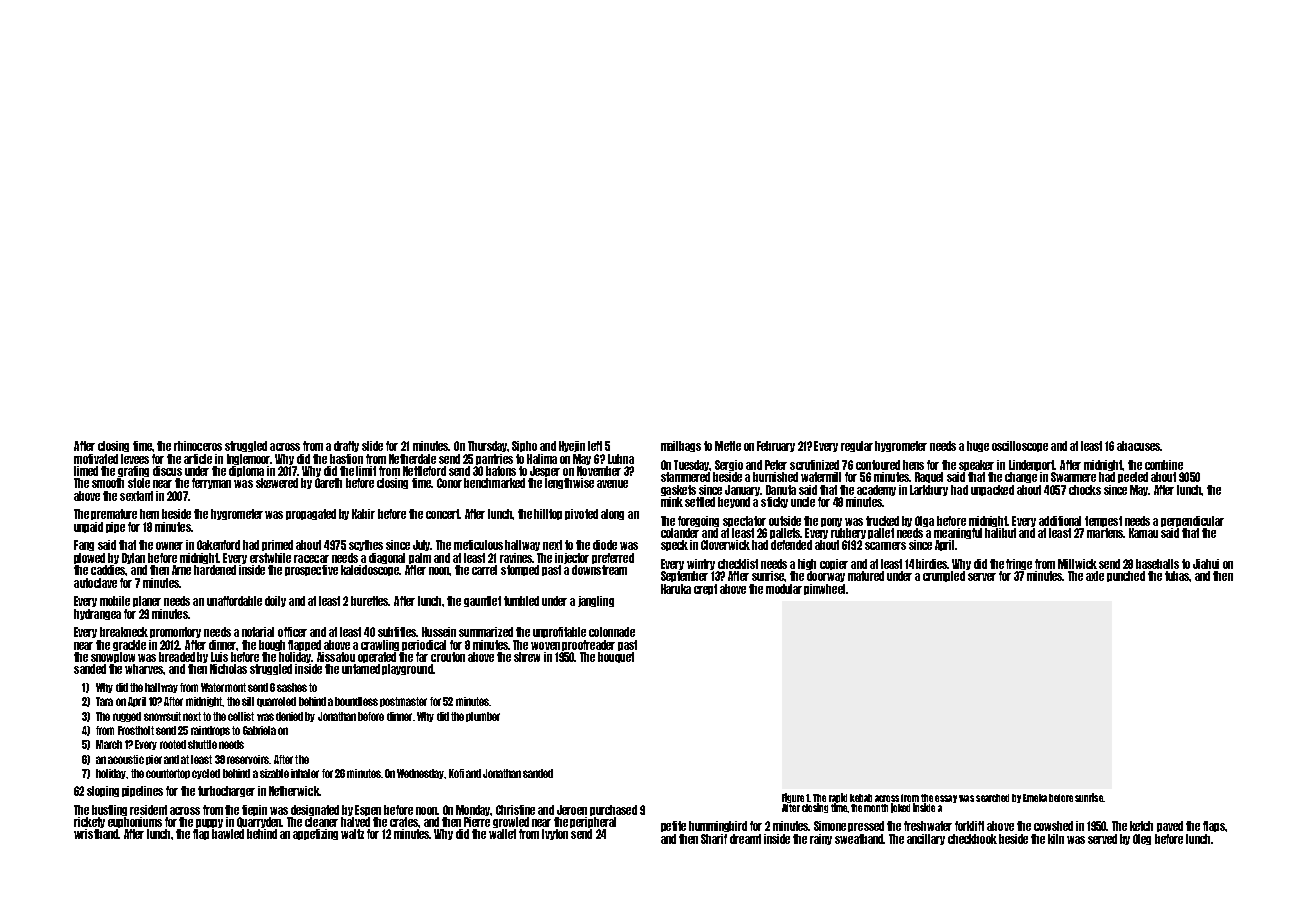  I want to click on plumber, so click(483, 717).
